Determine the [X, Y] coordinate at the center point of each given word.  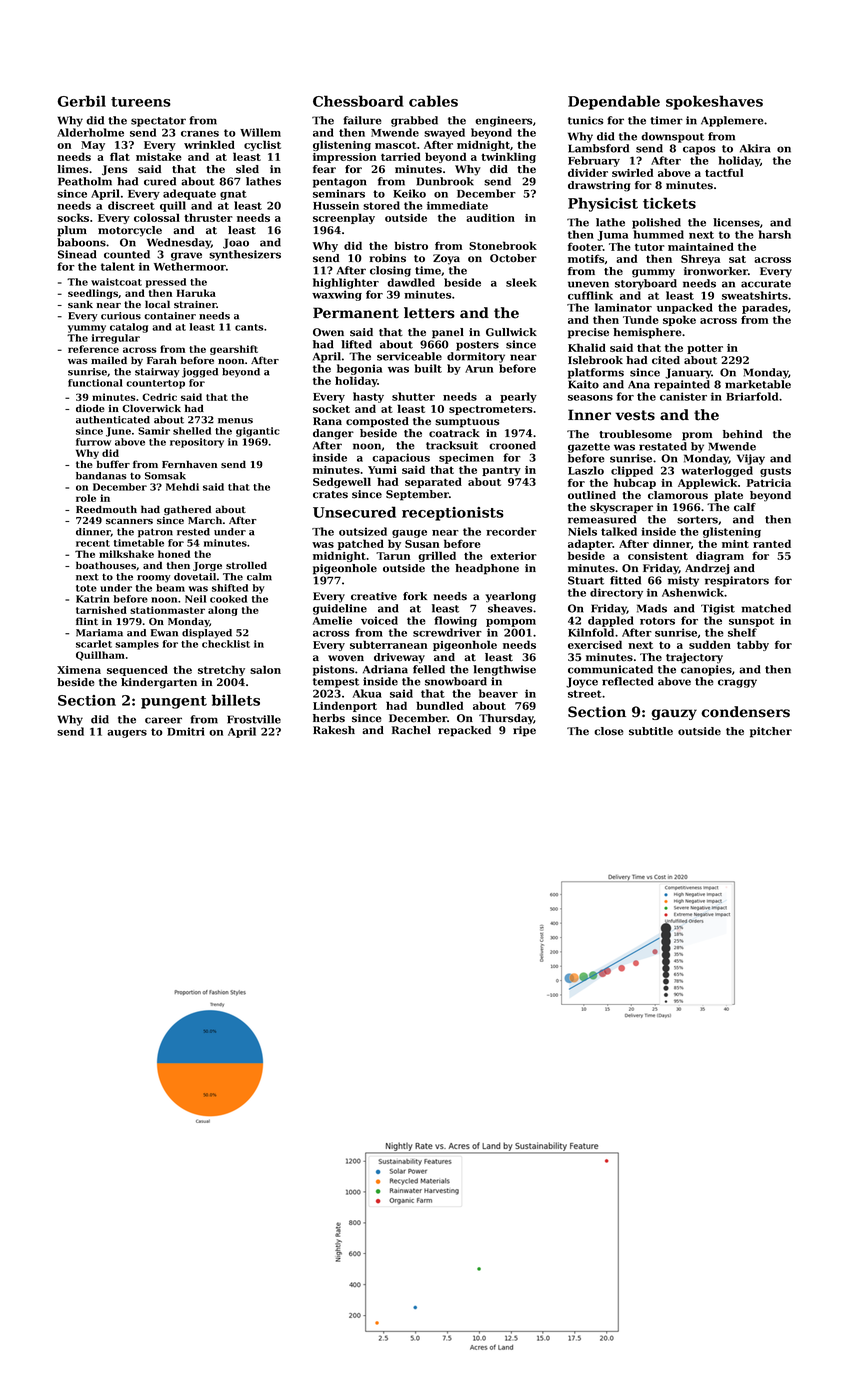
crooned [512, 445]
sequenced [137, 670]
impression [344, 158]
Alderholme [90, 132]
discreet [131, 205]
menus [235, 421]
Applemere [732, 121]
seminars [339, 193]
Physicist [603, 204]
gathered [187, 510]
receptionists [453, 514]
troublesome [635, 434]
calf [745, 507]
